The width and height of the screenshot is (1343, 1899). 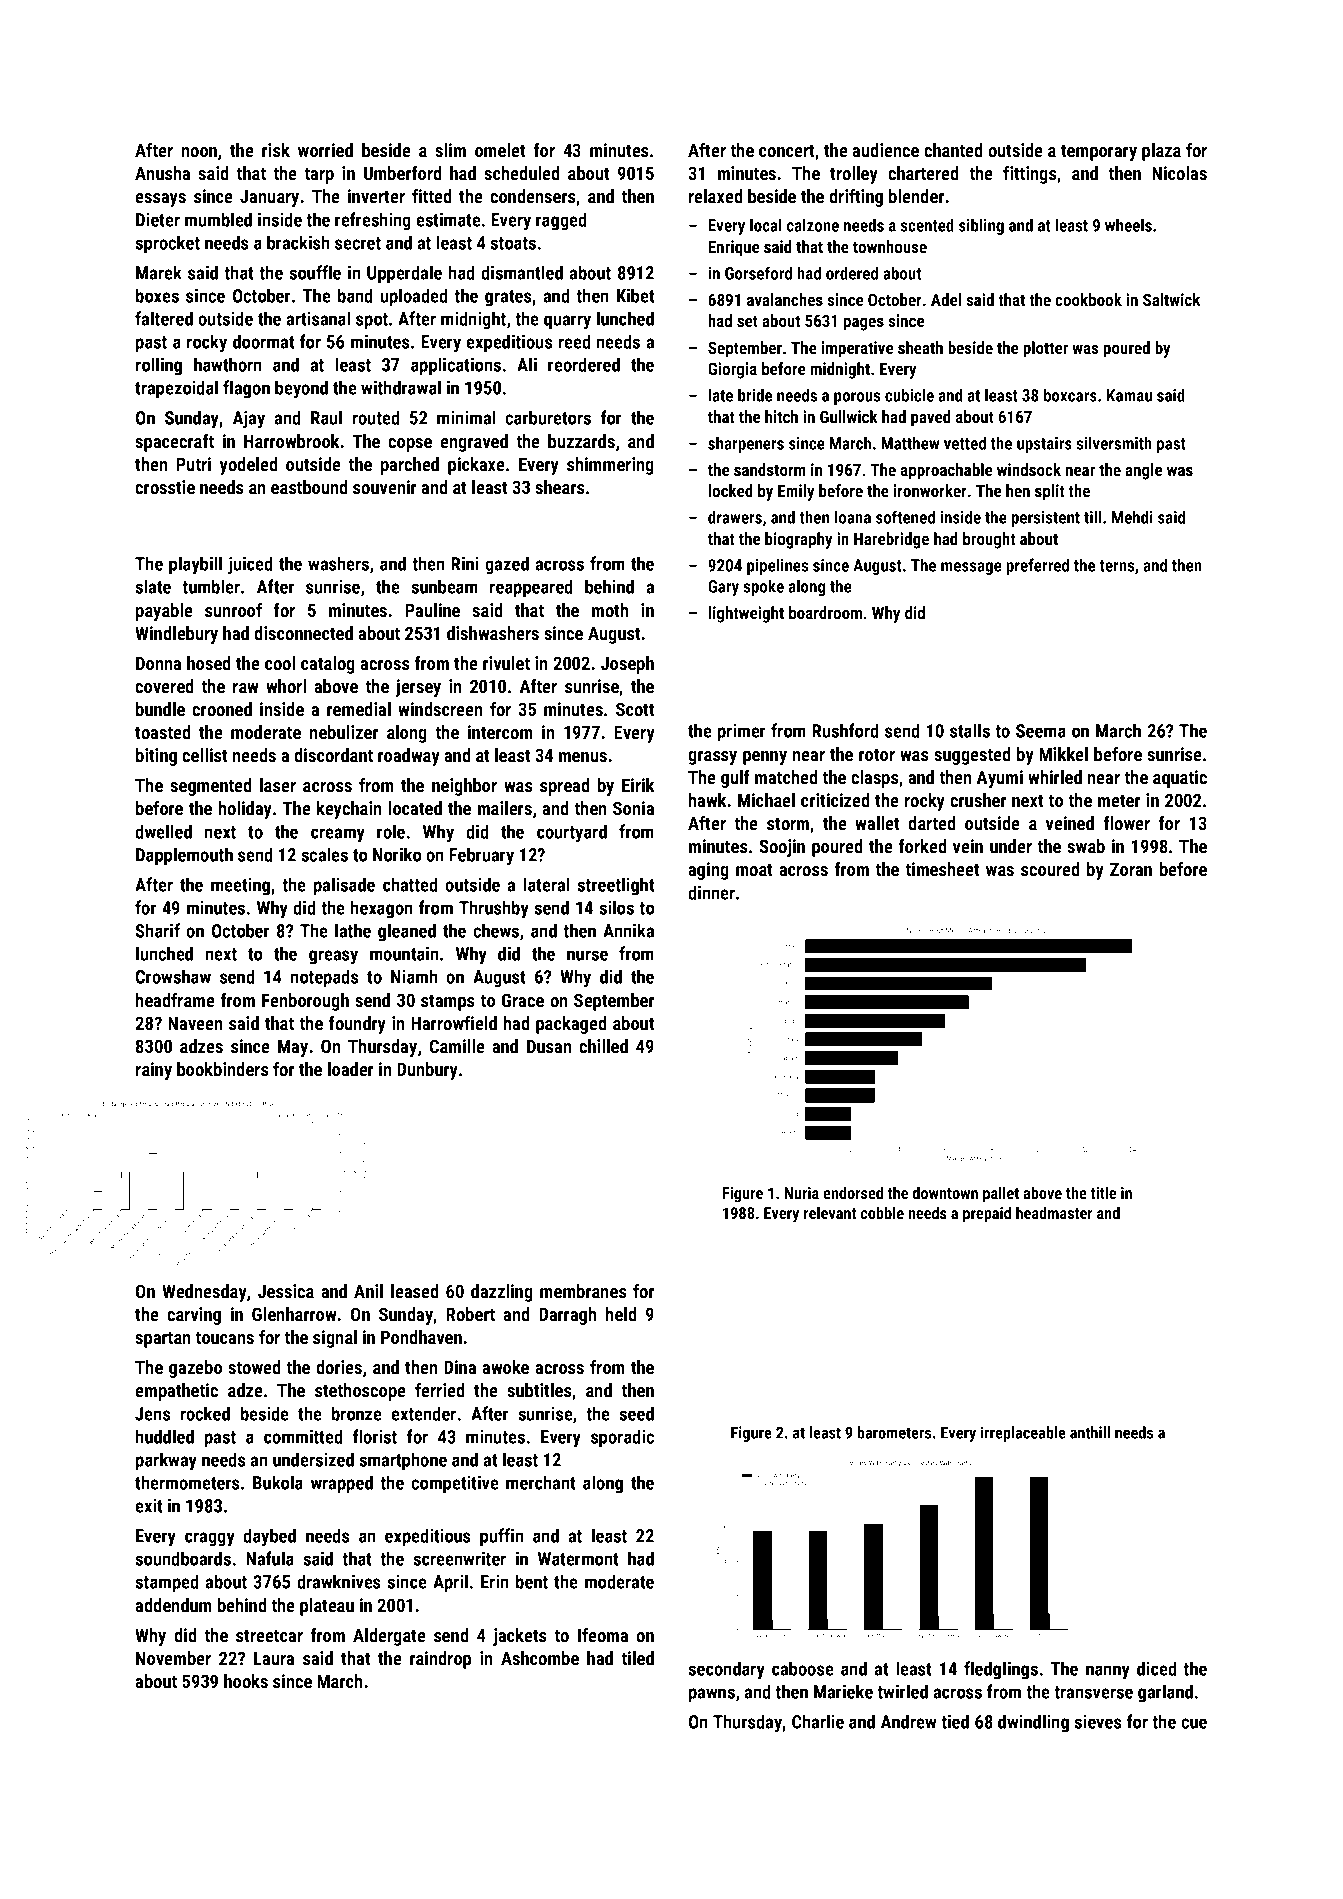 What do you see at coordinates (712, 1695) in the screenshot?
I see `pawns` at bounding box center [712, 1695].
